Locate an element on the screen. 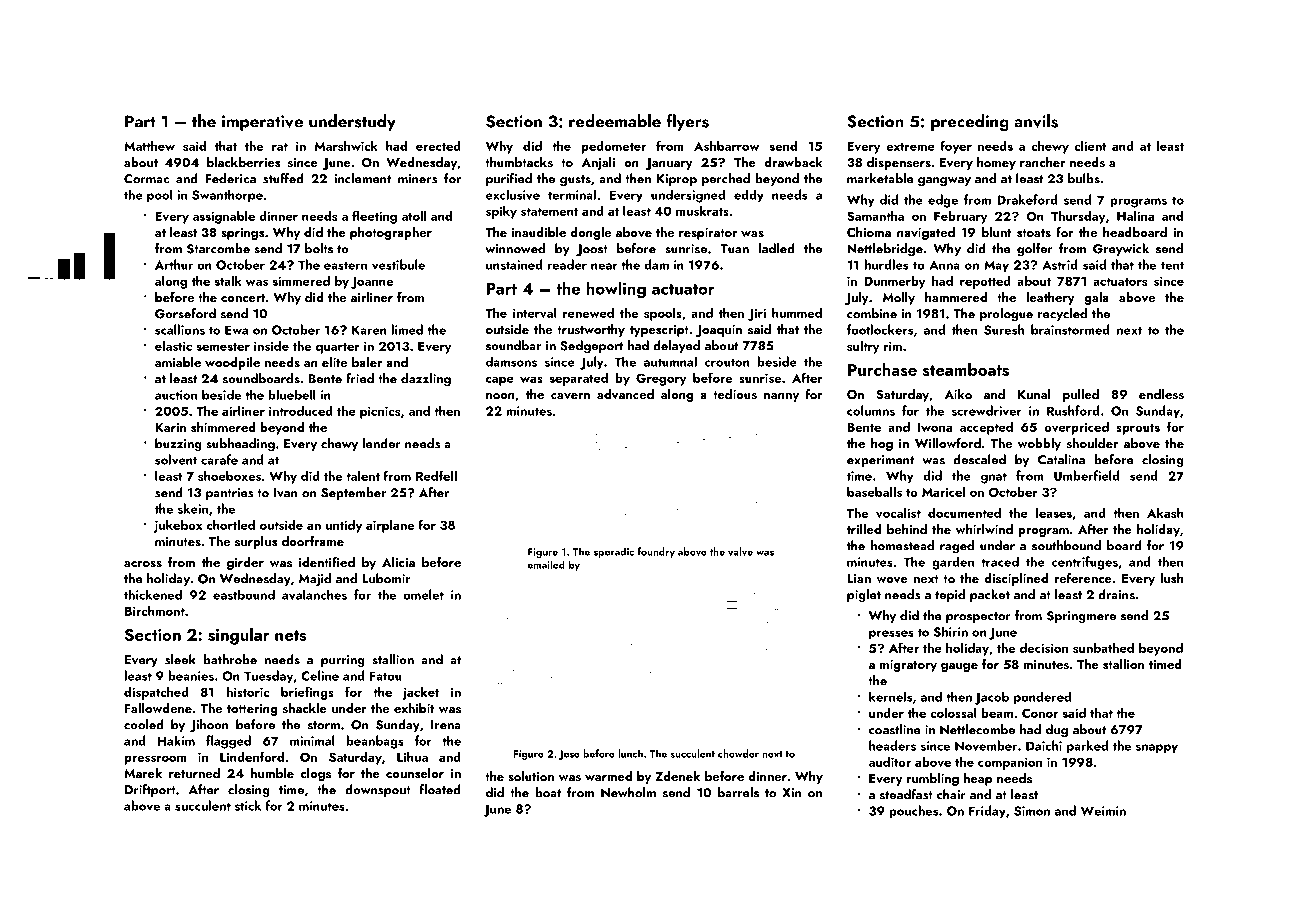  soundbar is located at coordinates (513, 345).
